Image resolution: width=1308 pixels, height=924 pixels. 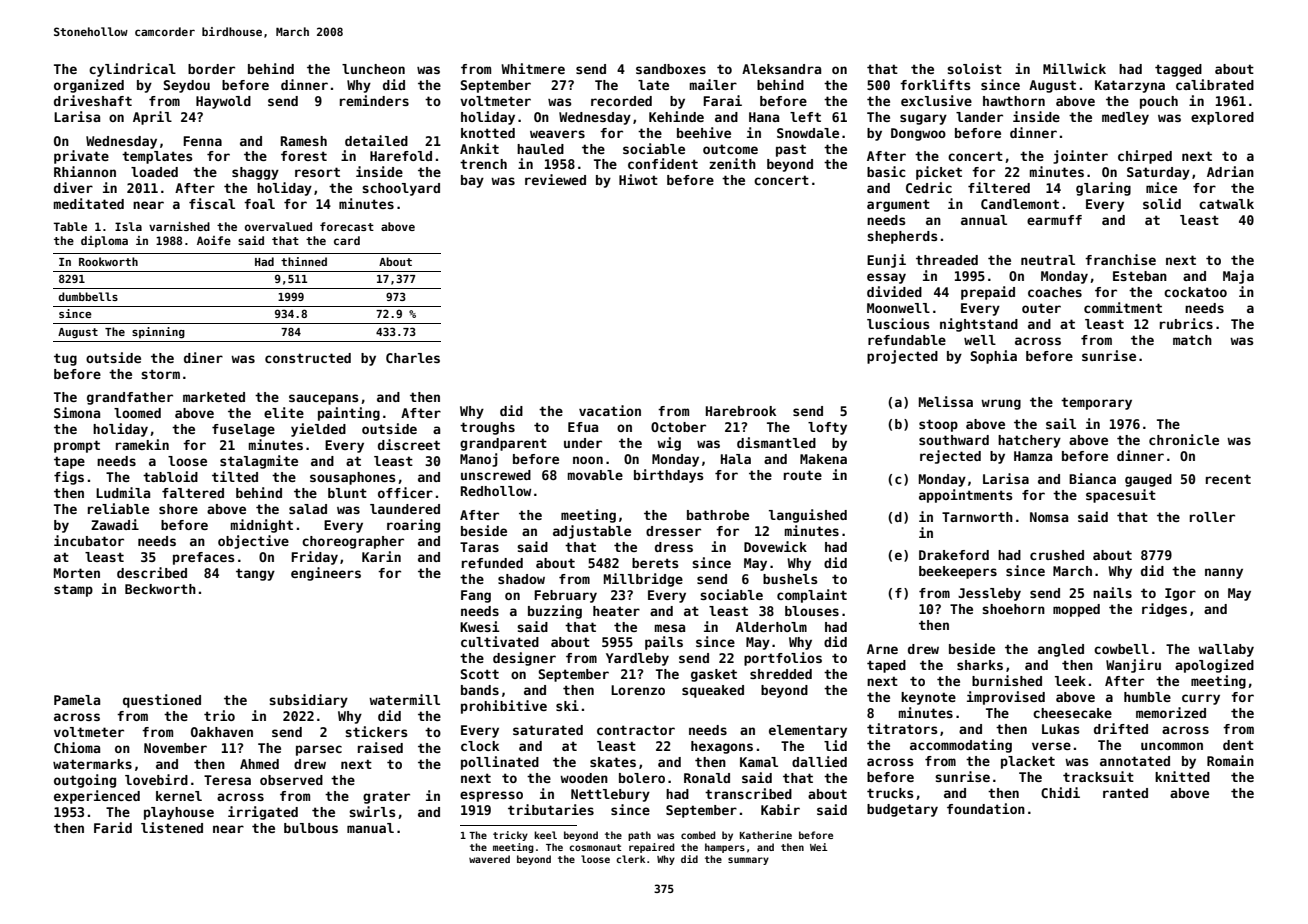 I want to click on match, so click(x=1192, y=340).
